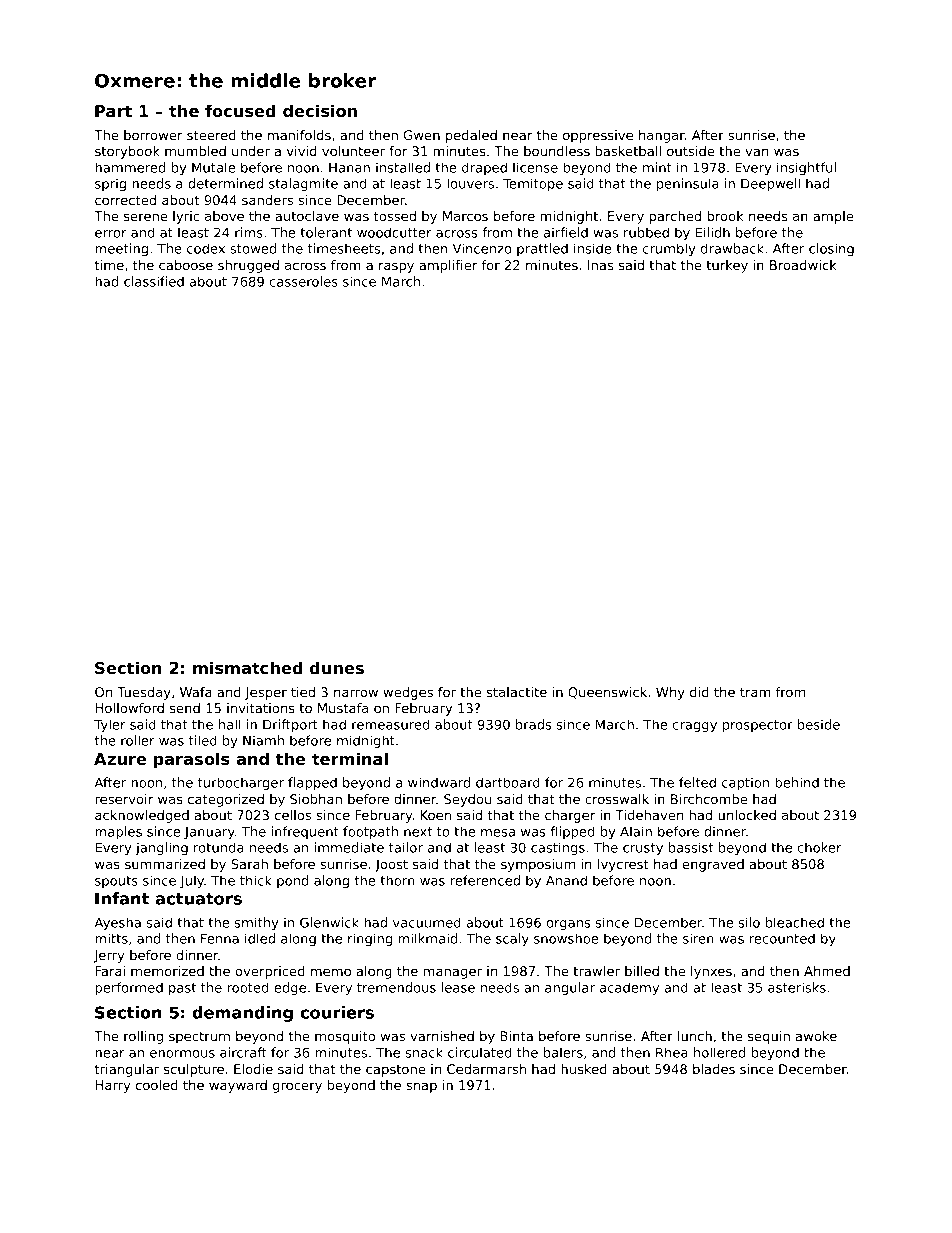  I want to click on van, so click(756, 152).
